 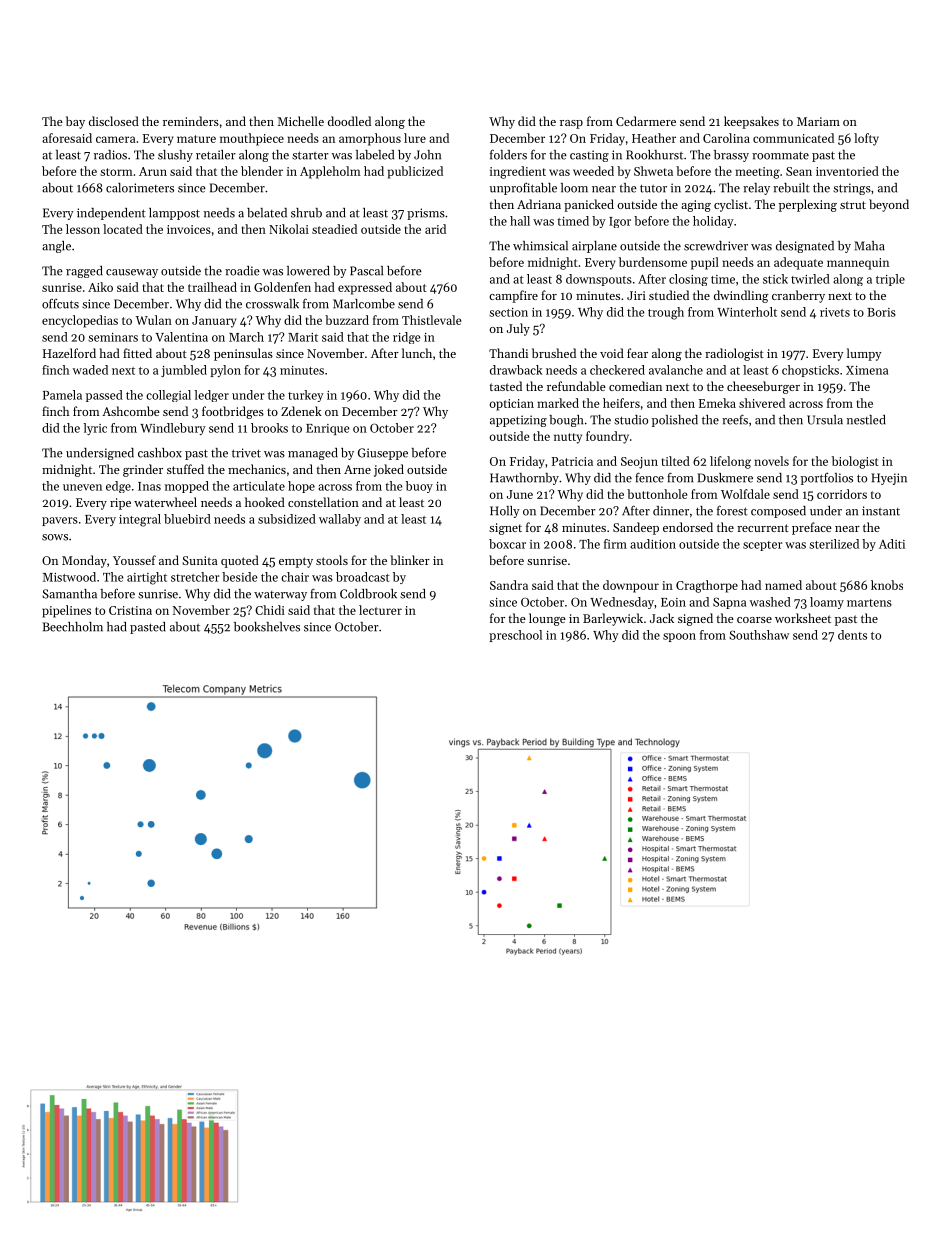 What do you see at coordinates (866, 139) in the screenshot?
I see `lofty` at bounding box center [866, 139].
